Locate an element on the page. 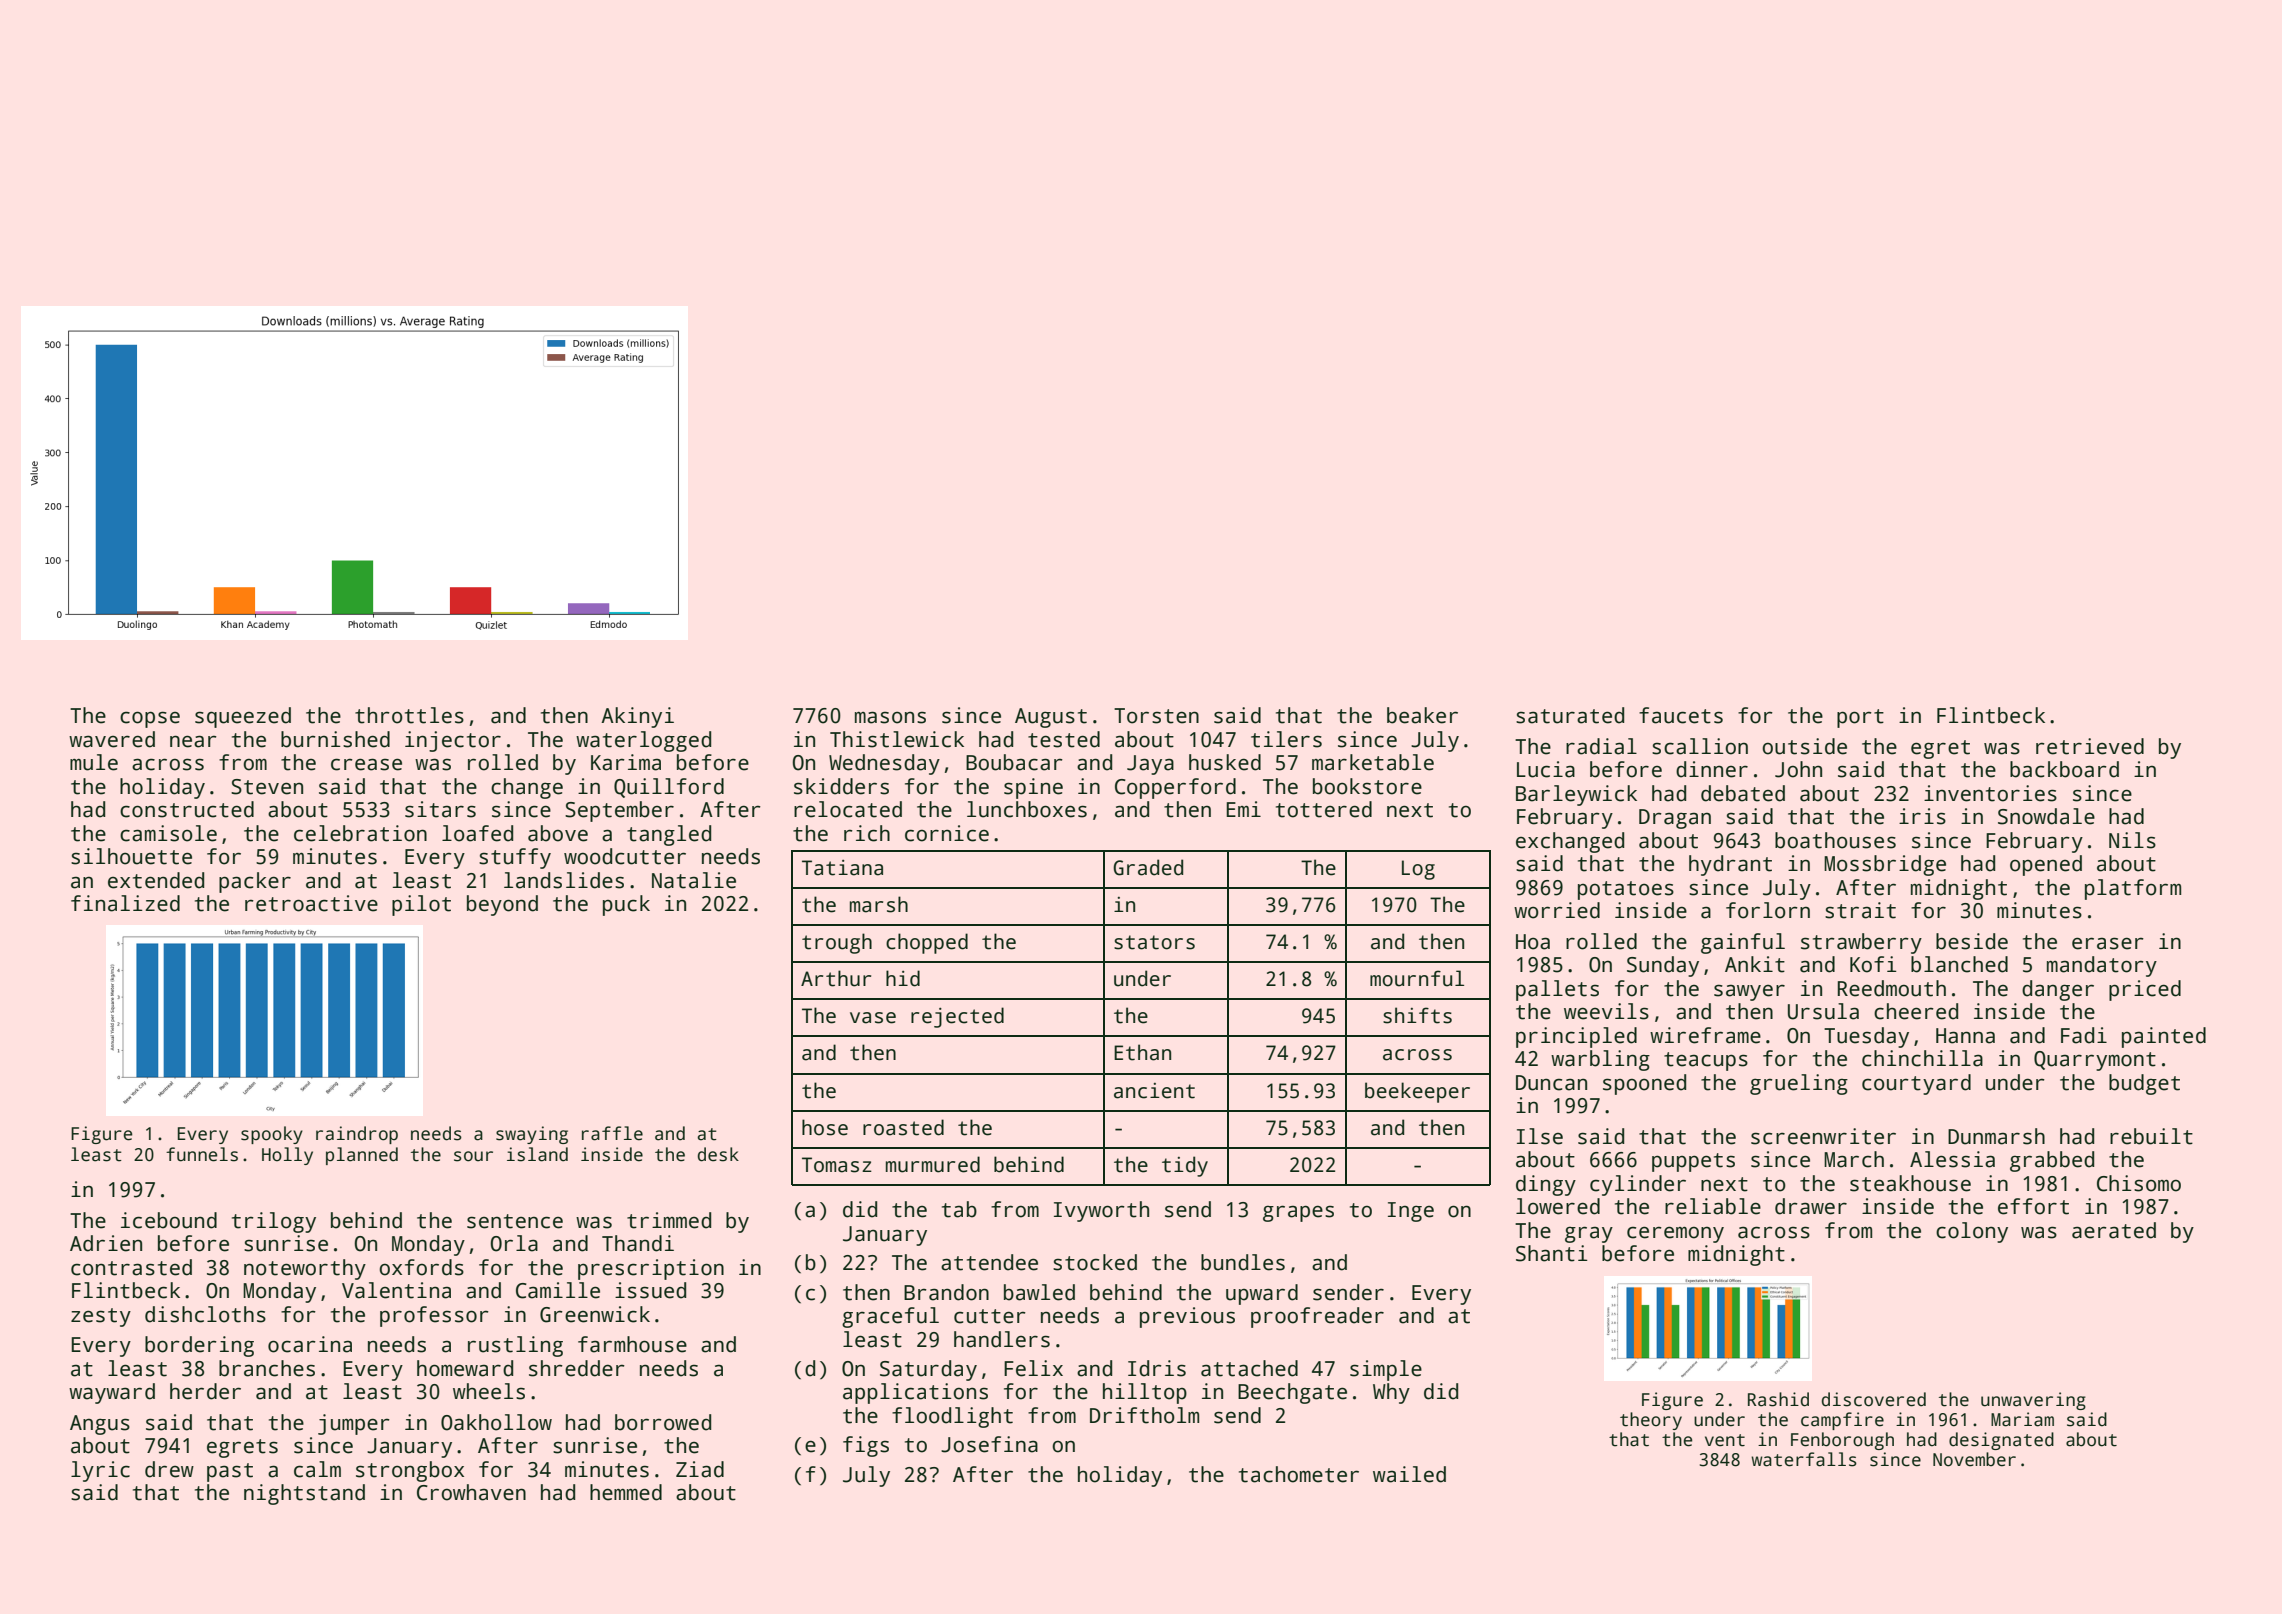 This image has height=1614, width=2282. issued is located at coordinates (650, 1290).
